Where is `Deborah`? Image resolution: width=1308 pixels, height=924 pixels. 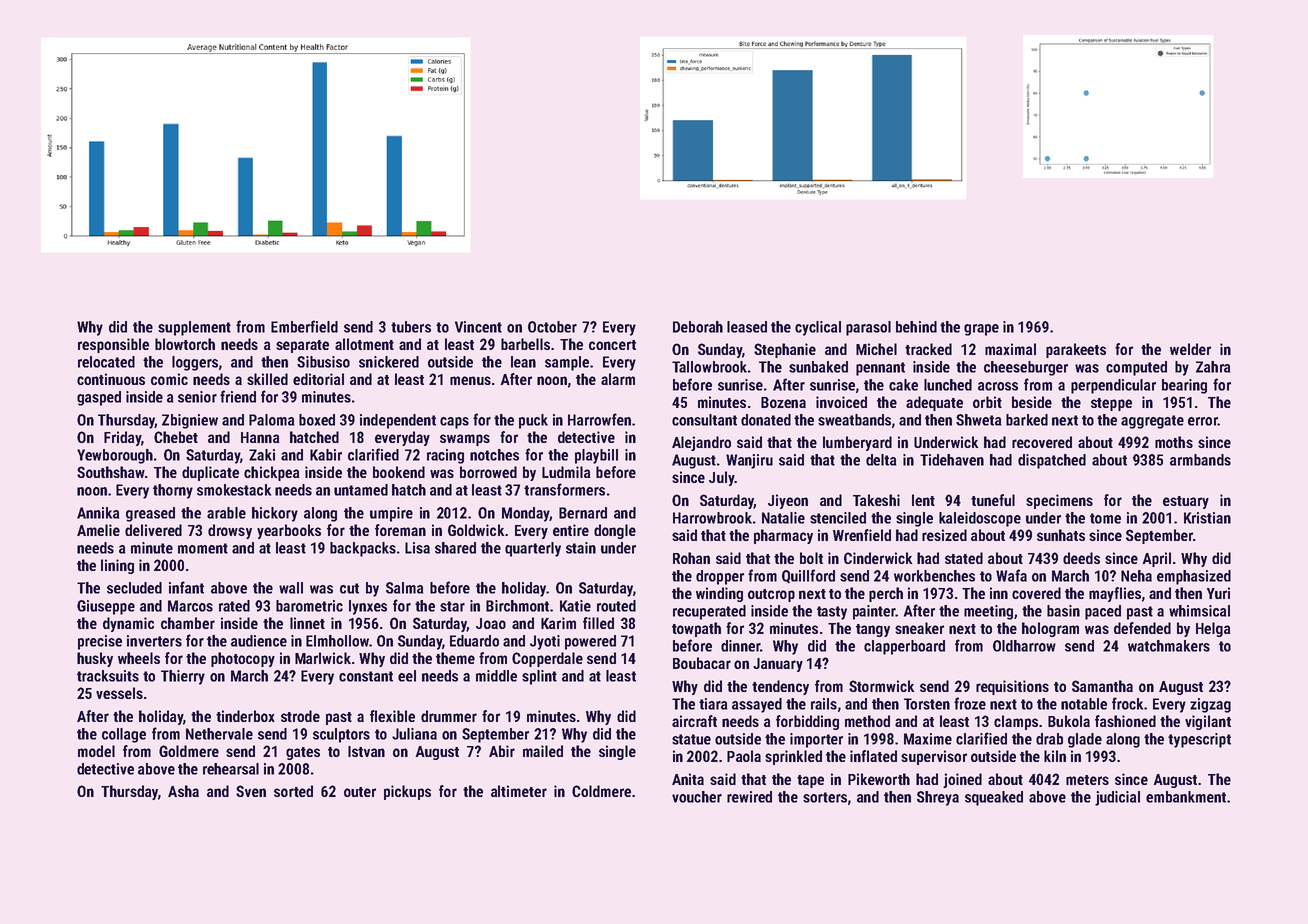
Deborah is located at coordinates (698, 327).
